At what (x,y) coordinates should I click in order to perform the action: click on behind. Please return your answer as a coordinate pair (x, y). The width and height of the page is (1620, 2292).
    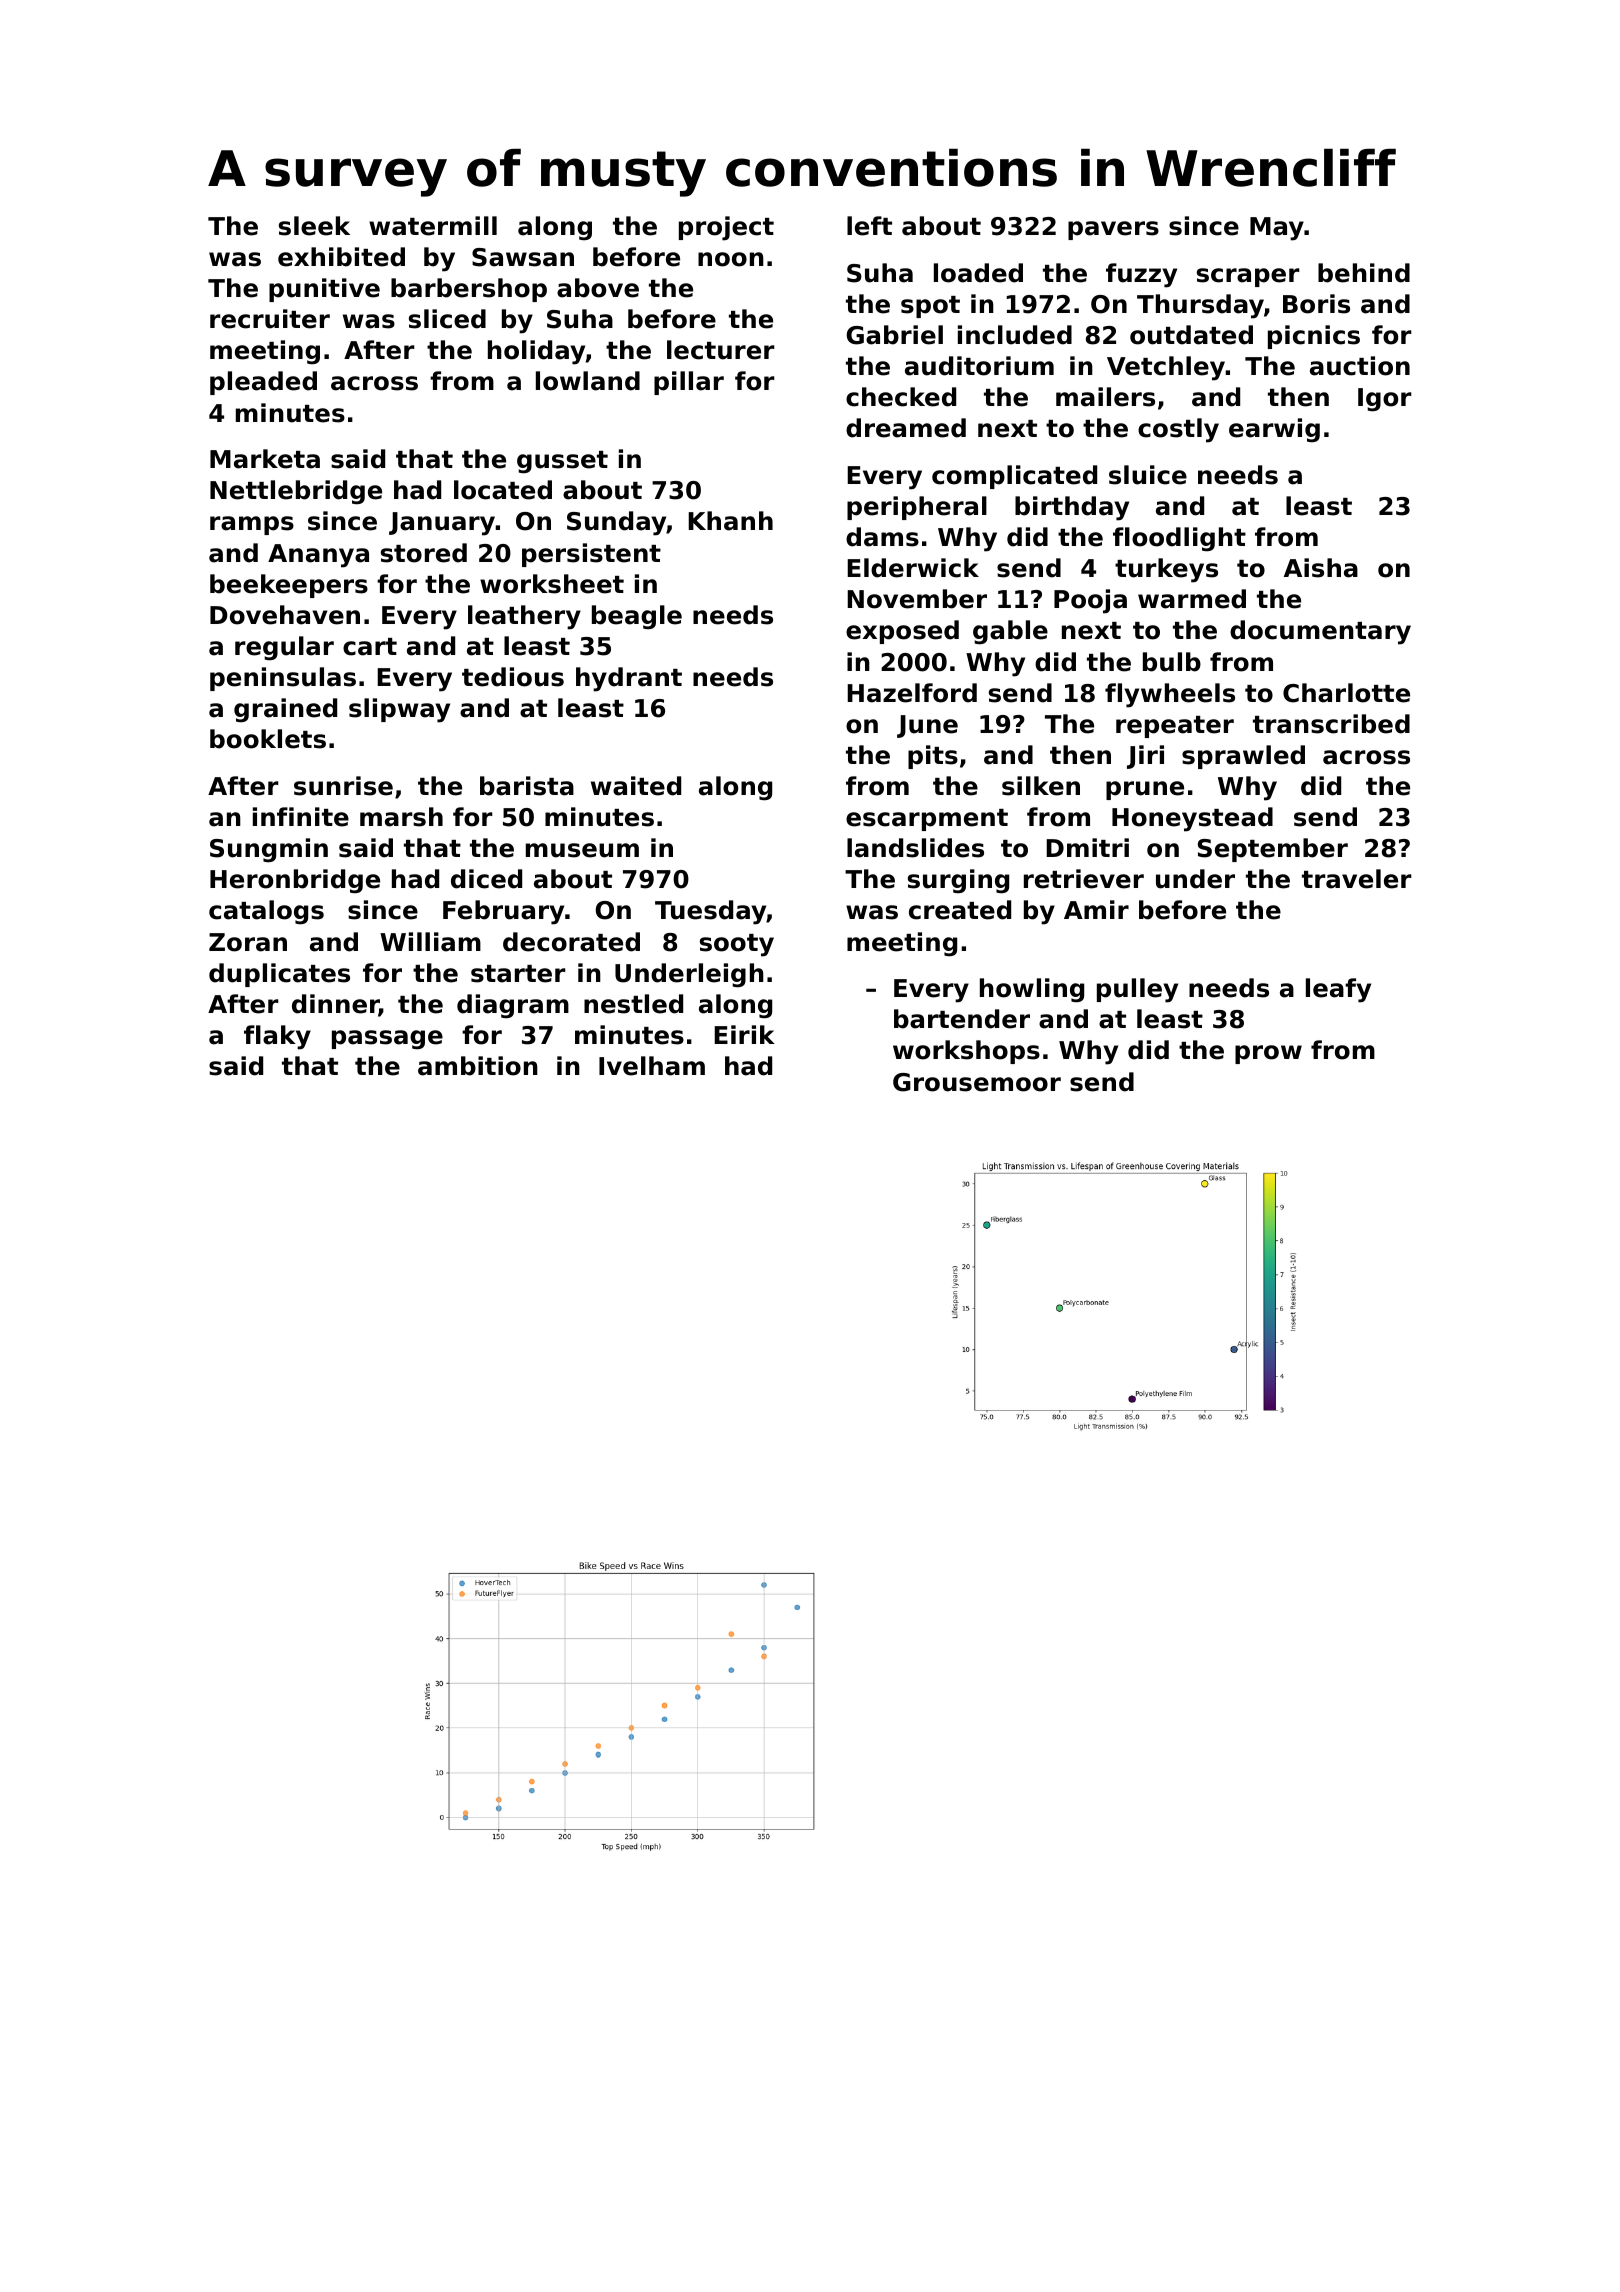
    Looking at the image, I should click on (1364, 273).
